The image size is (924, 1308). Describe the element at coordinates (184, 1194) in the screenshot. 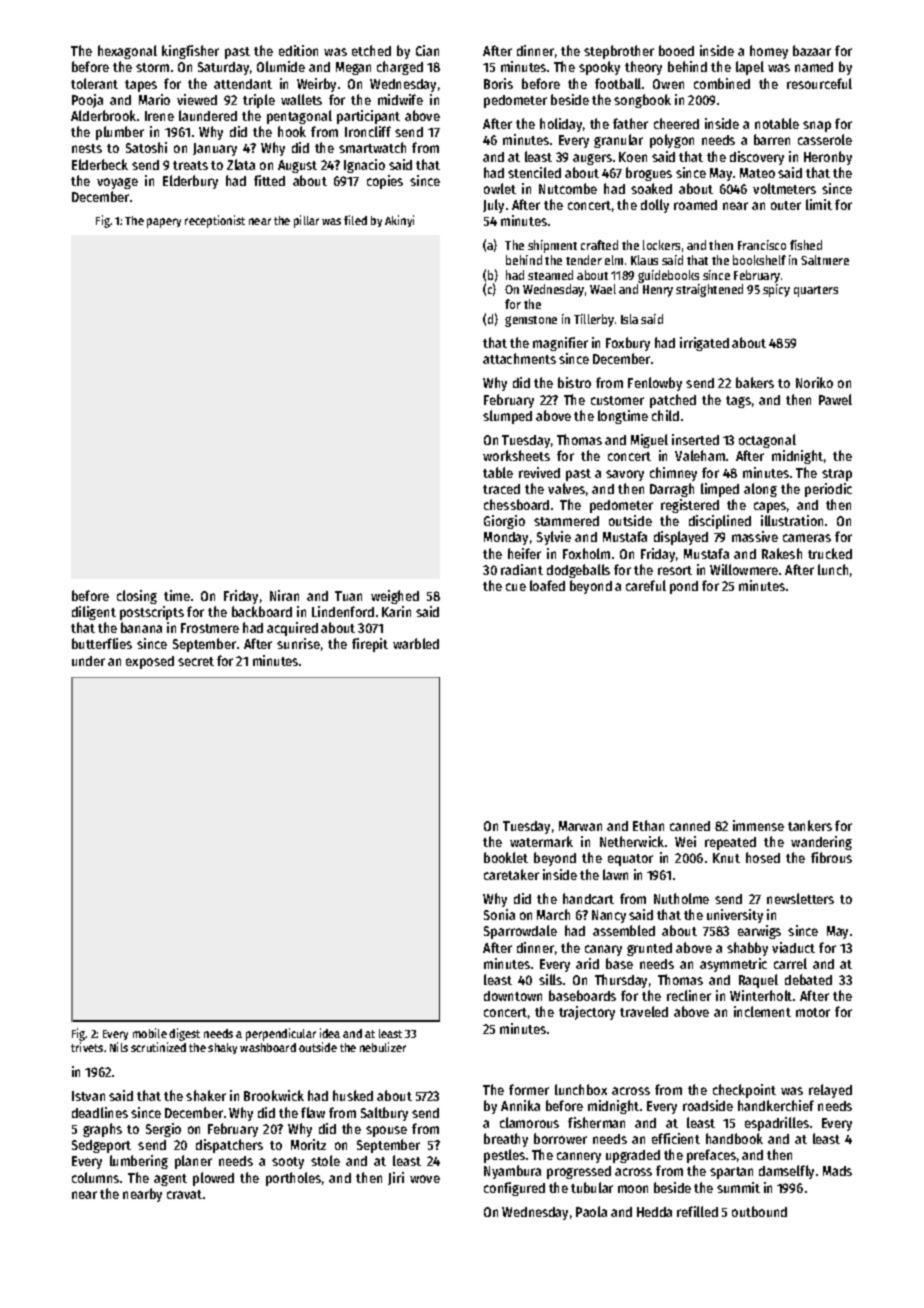

I see `cravat` at that location.
